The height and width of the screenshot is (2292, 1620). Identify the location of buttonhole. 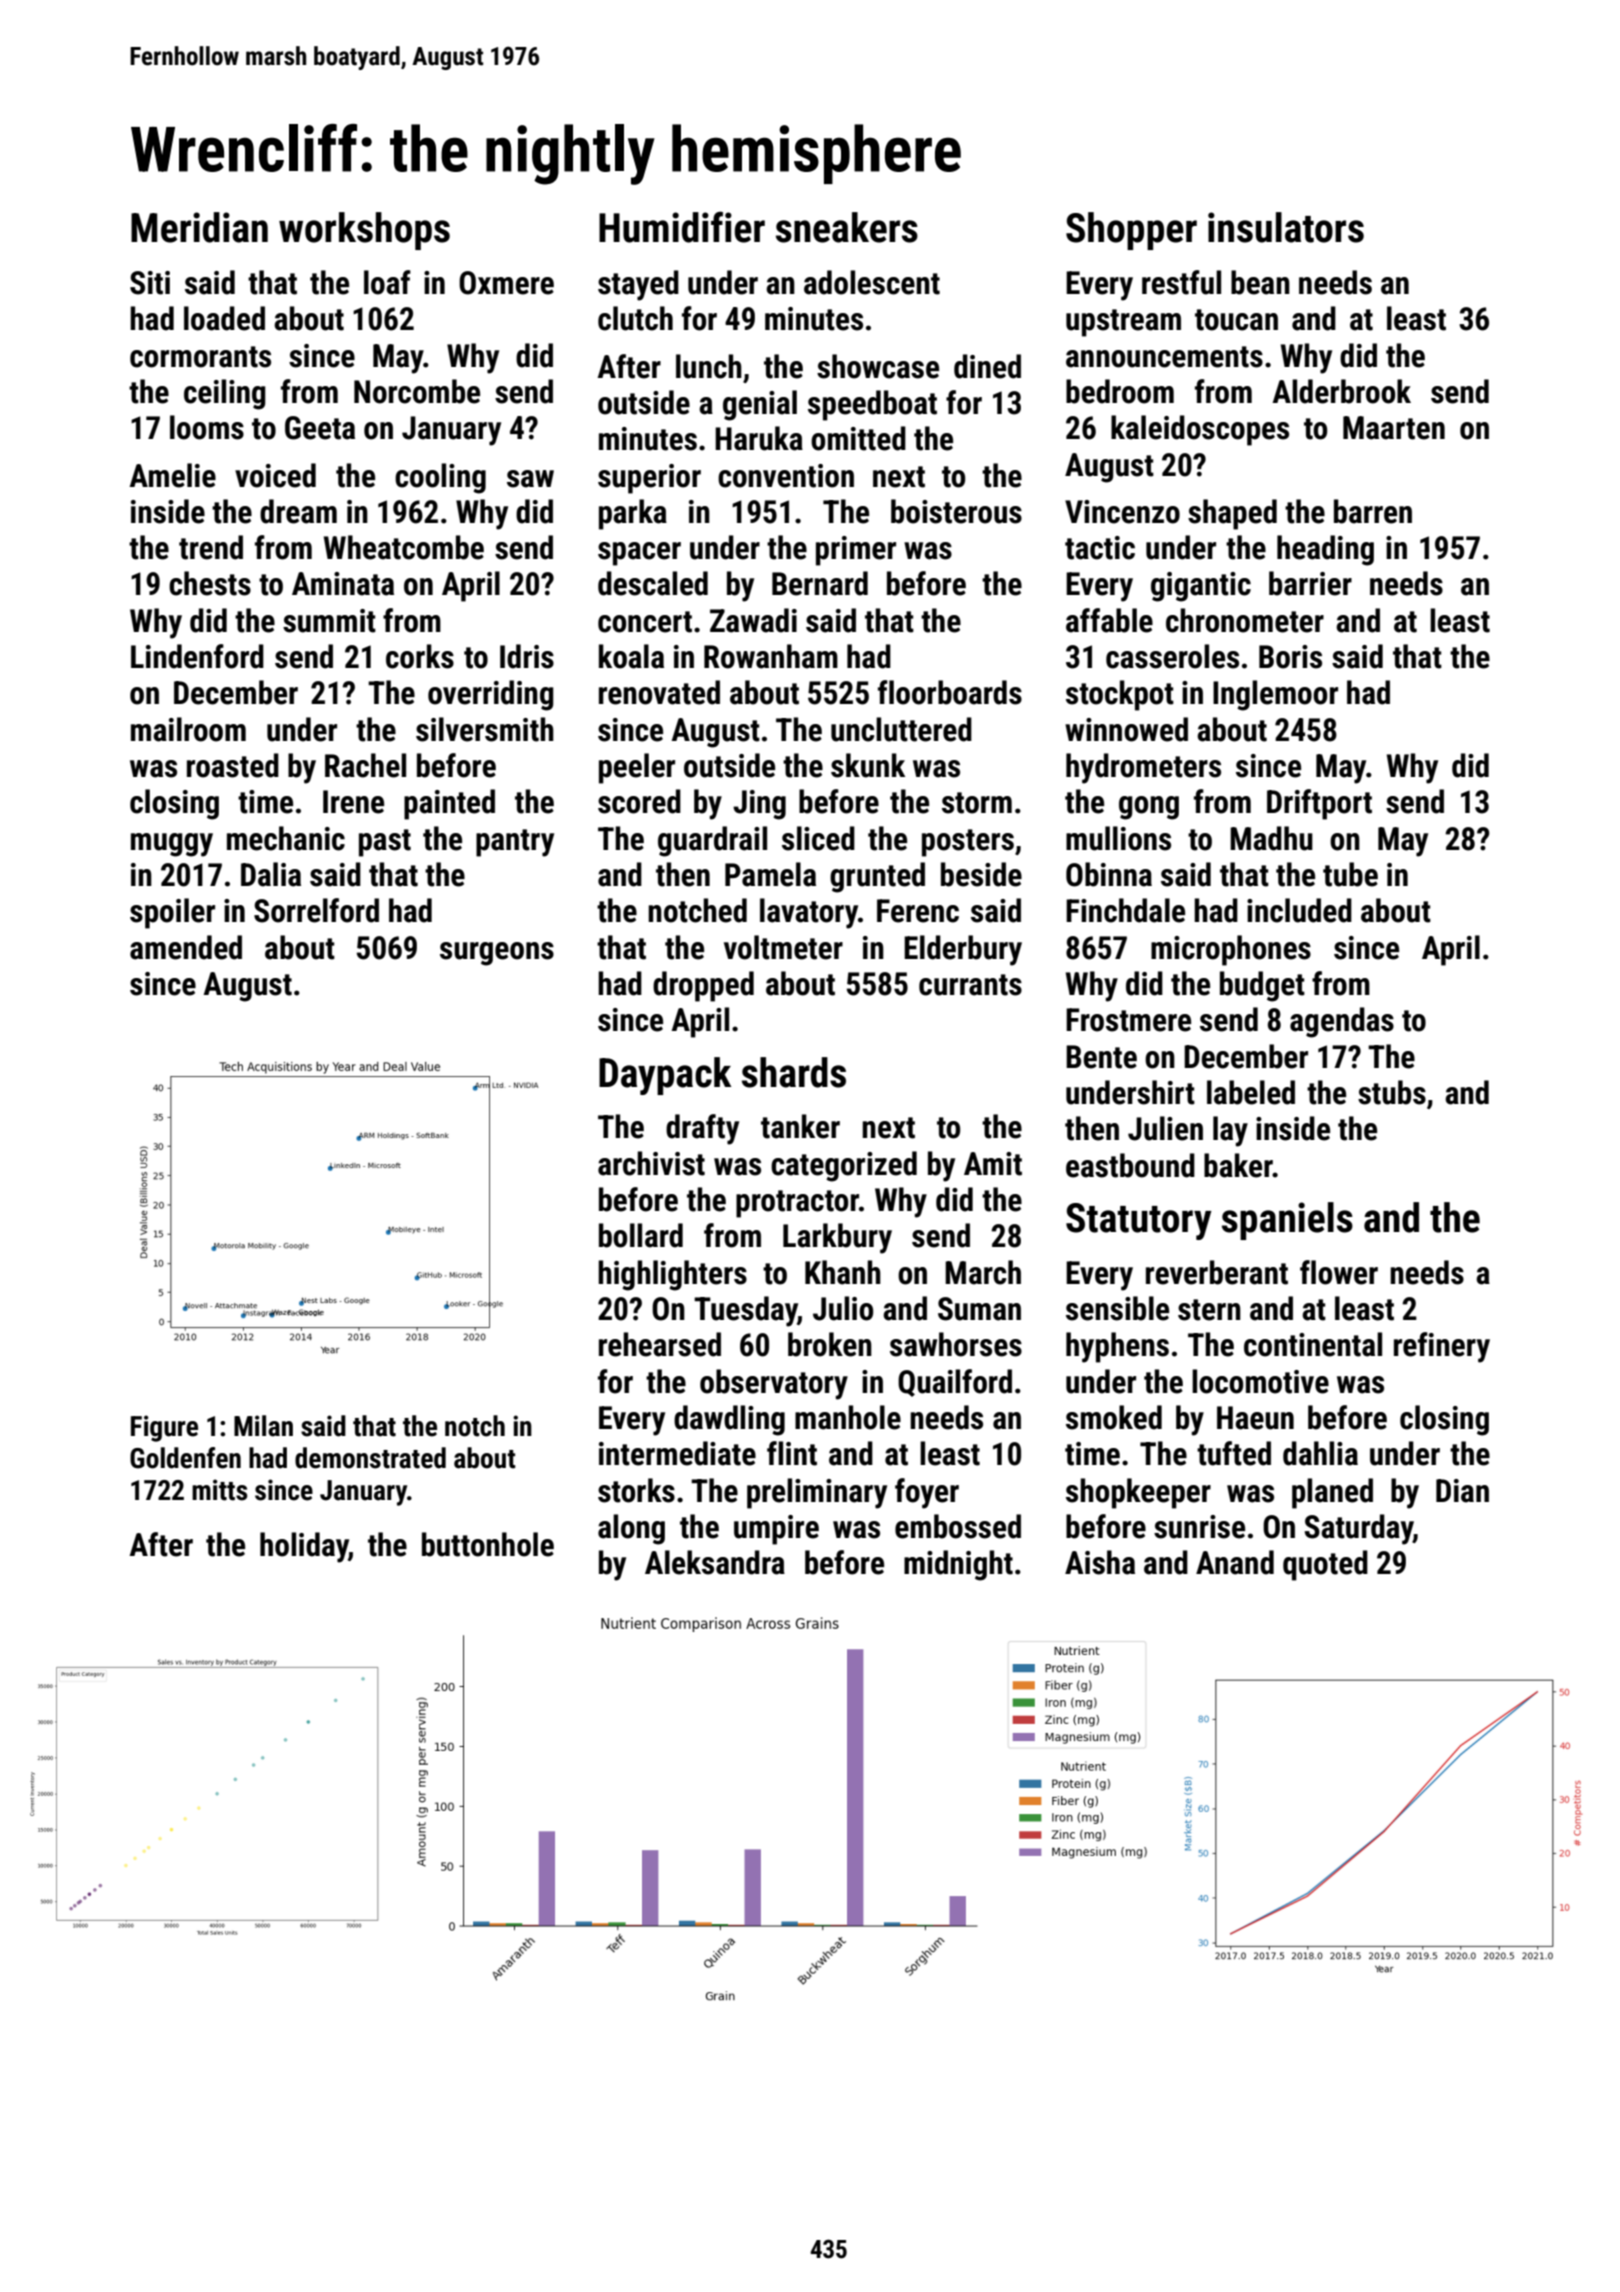
(488, 1544).
